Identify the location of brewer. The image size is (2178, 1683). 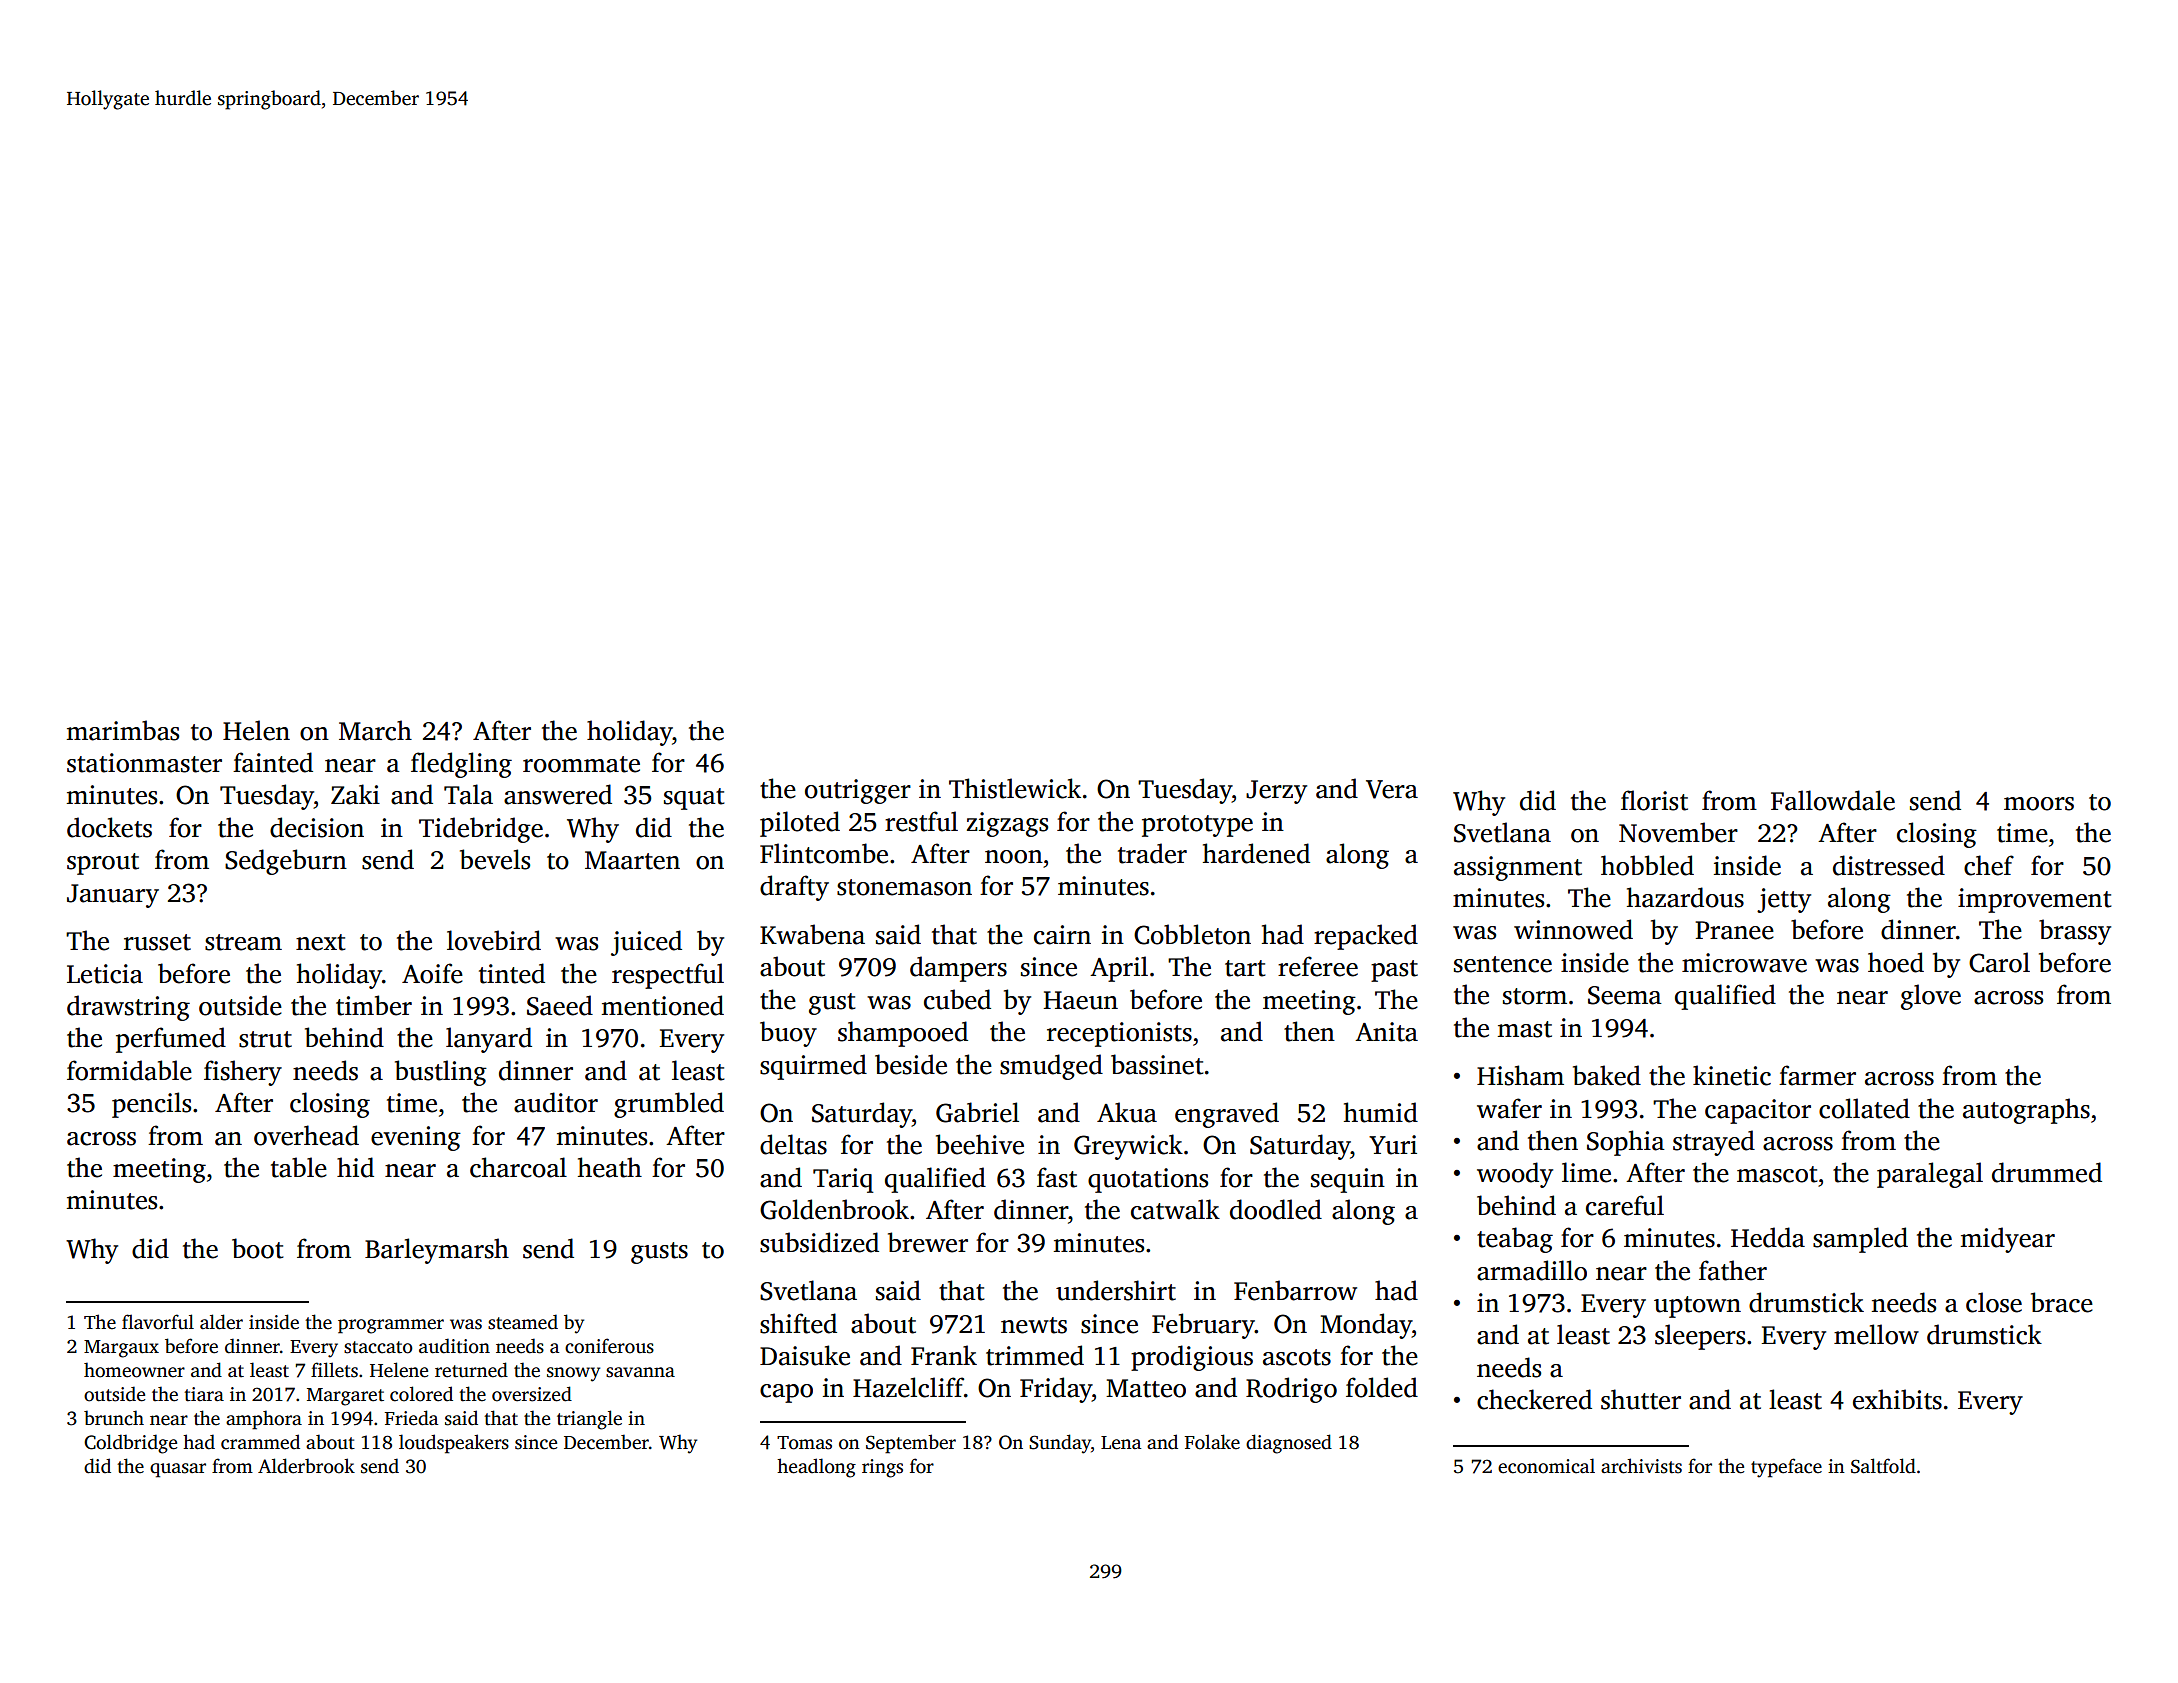
(928, 1242).
